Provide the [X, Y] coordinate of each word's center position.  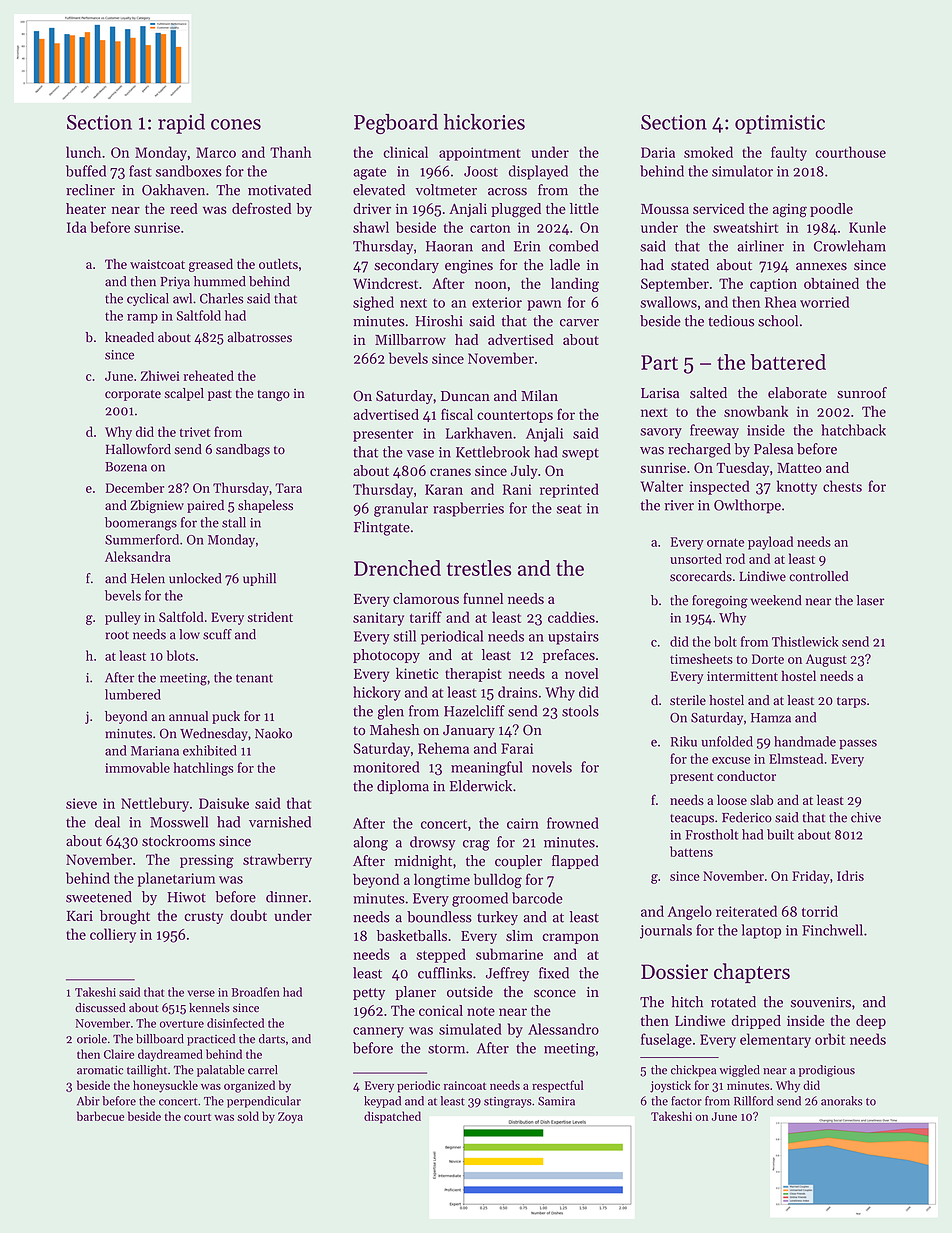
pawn [544, 305]
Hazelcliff [474, 711]
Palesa [773, 449]
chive [866, 817]
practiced [211, 1040]
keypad [382, 1102]
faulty [789, 153]
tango [273, 395]
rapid [181, 124]
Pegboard [396, 124]
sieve [81, 803]
